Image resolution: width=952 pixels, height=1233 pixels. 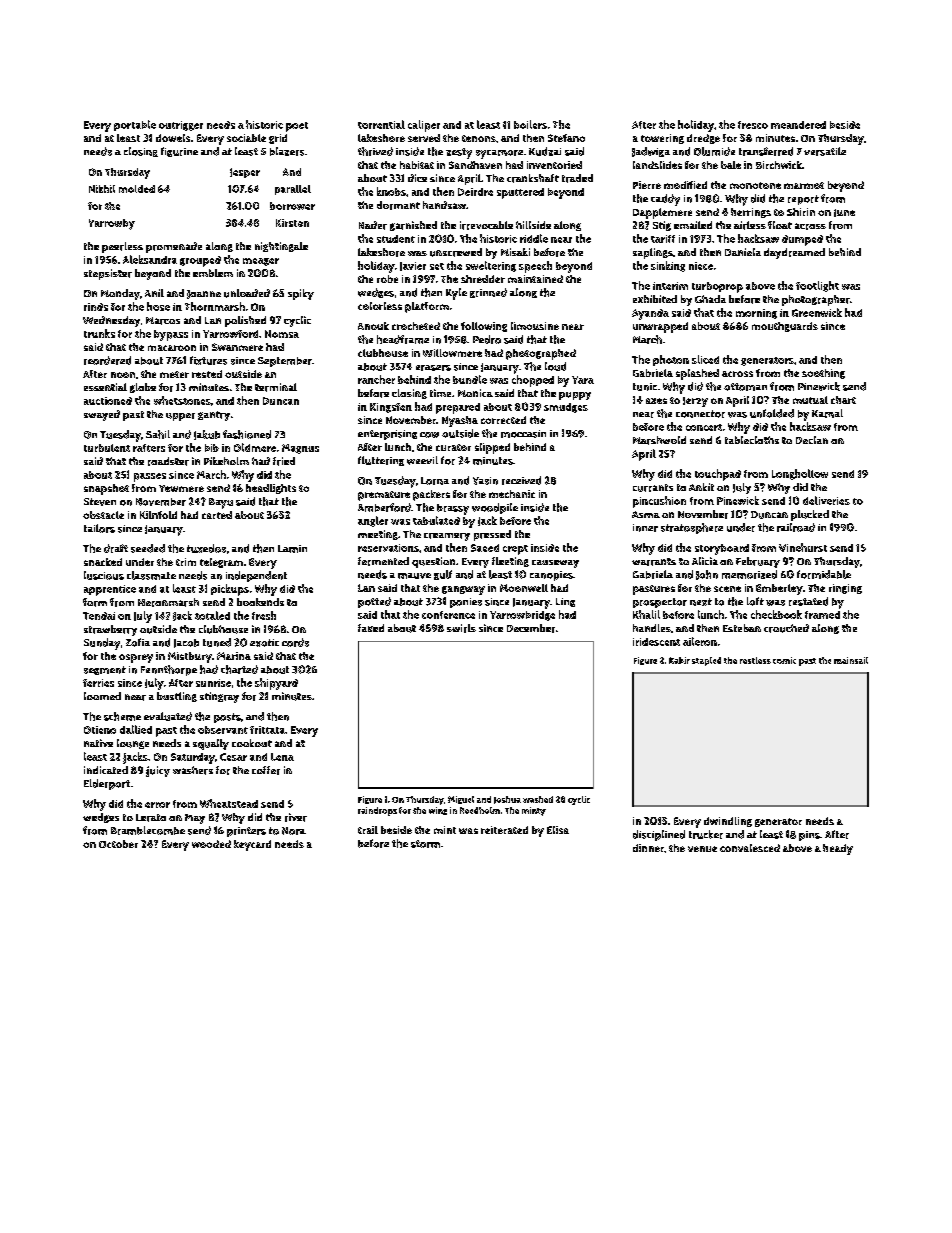 What do you see at coordinates (812, 440) in the page?
I see `Declan` at bounding box center [812, 440].
